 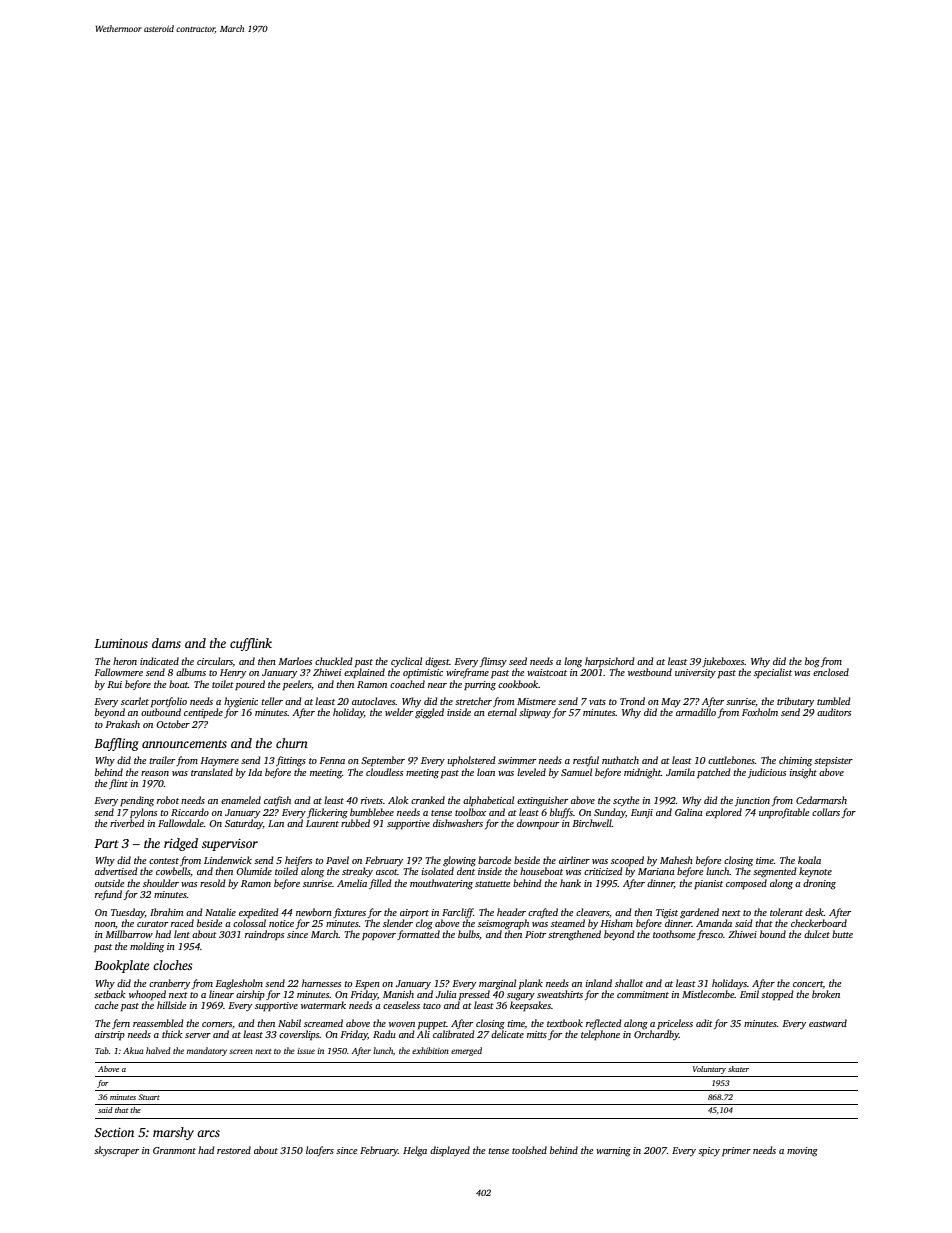 I want to click on inland, so click(x=598, y=983).
